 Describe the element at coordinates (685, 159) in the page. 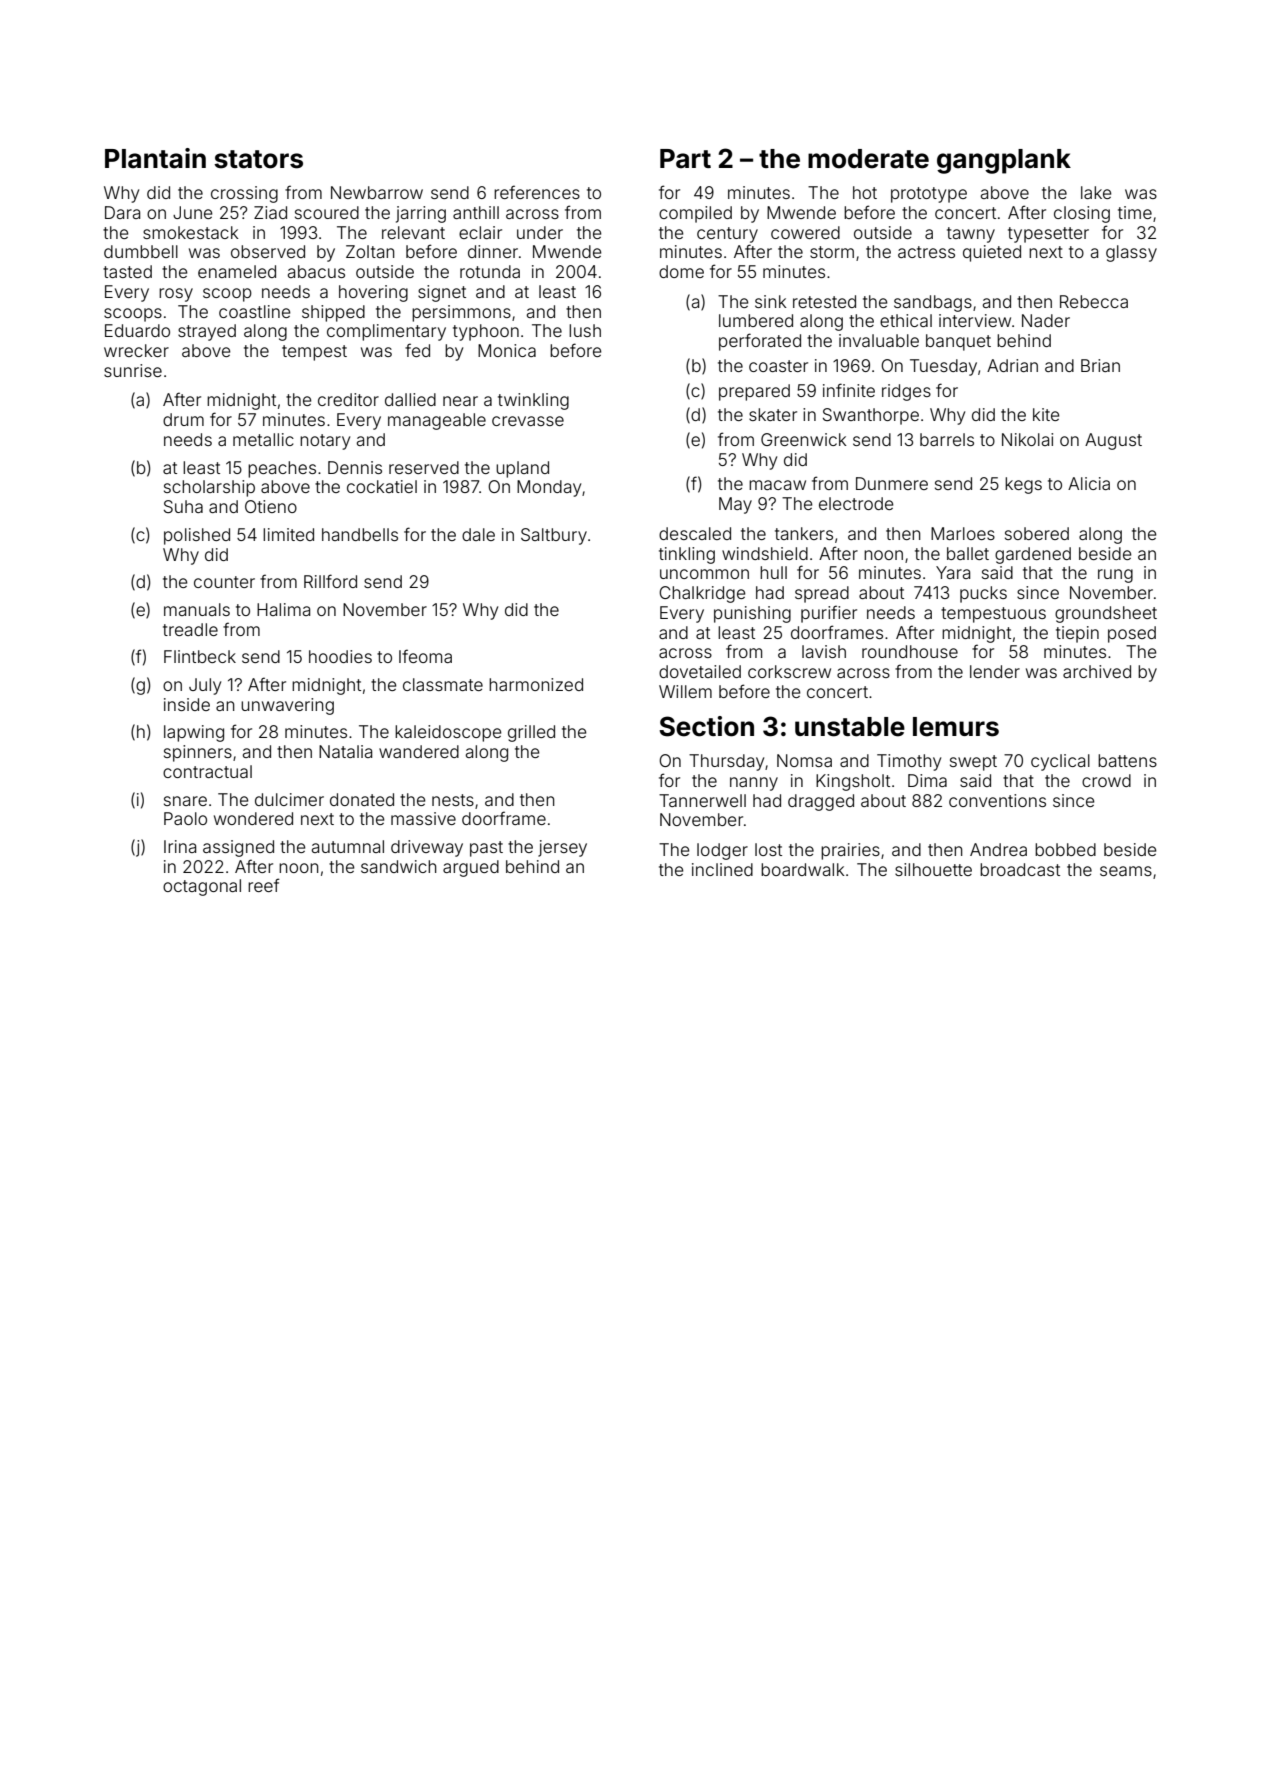

I see `Part` at that location.
